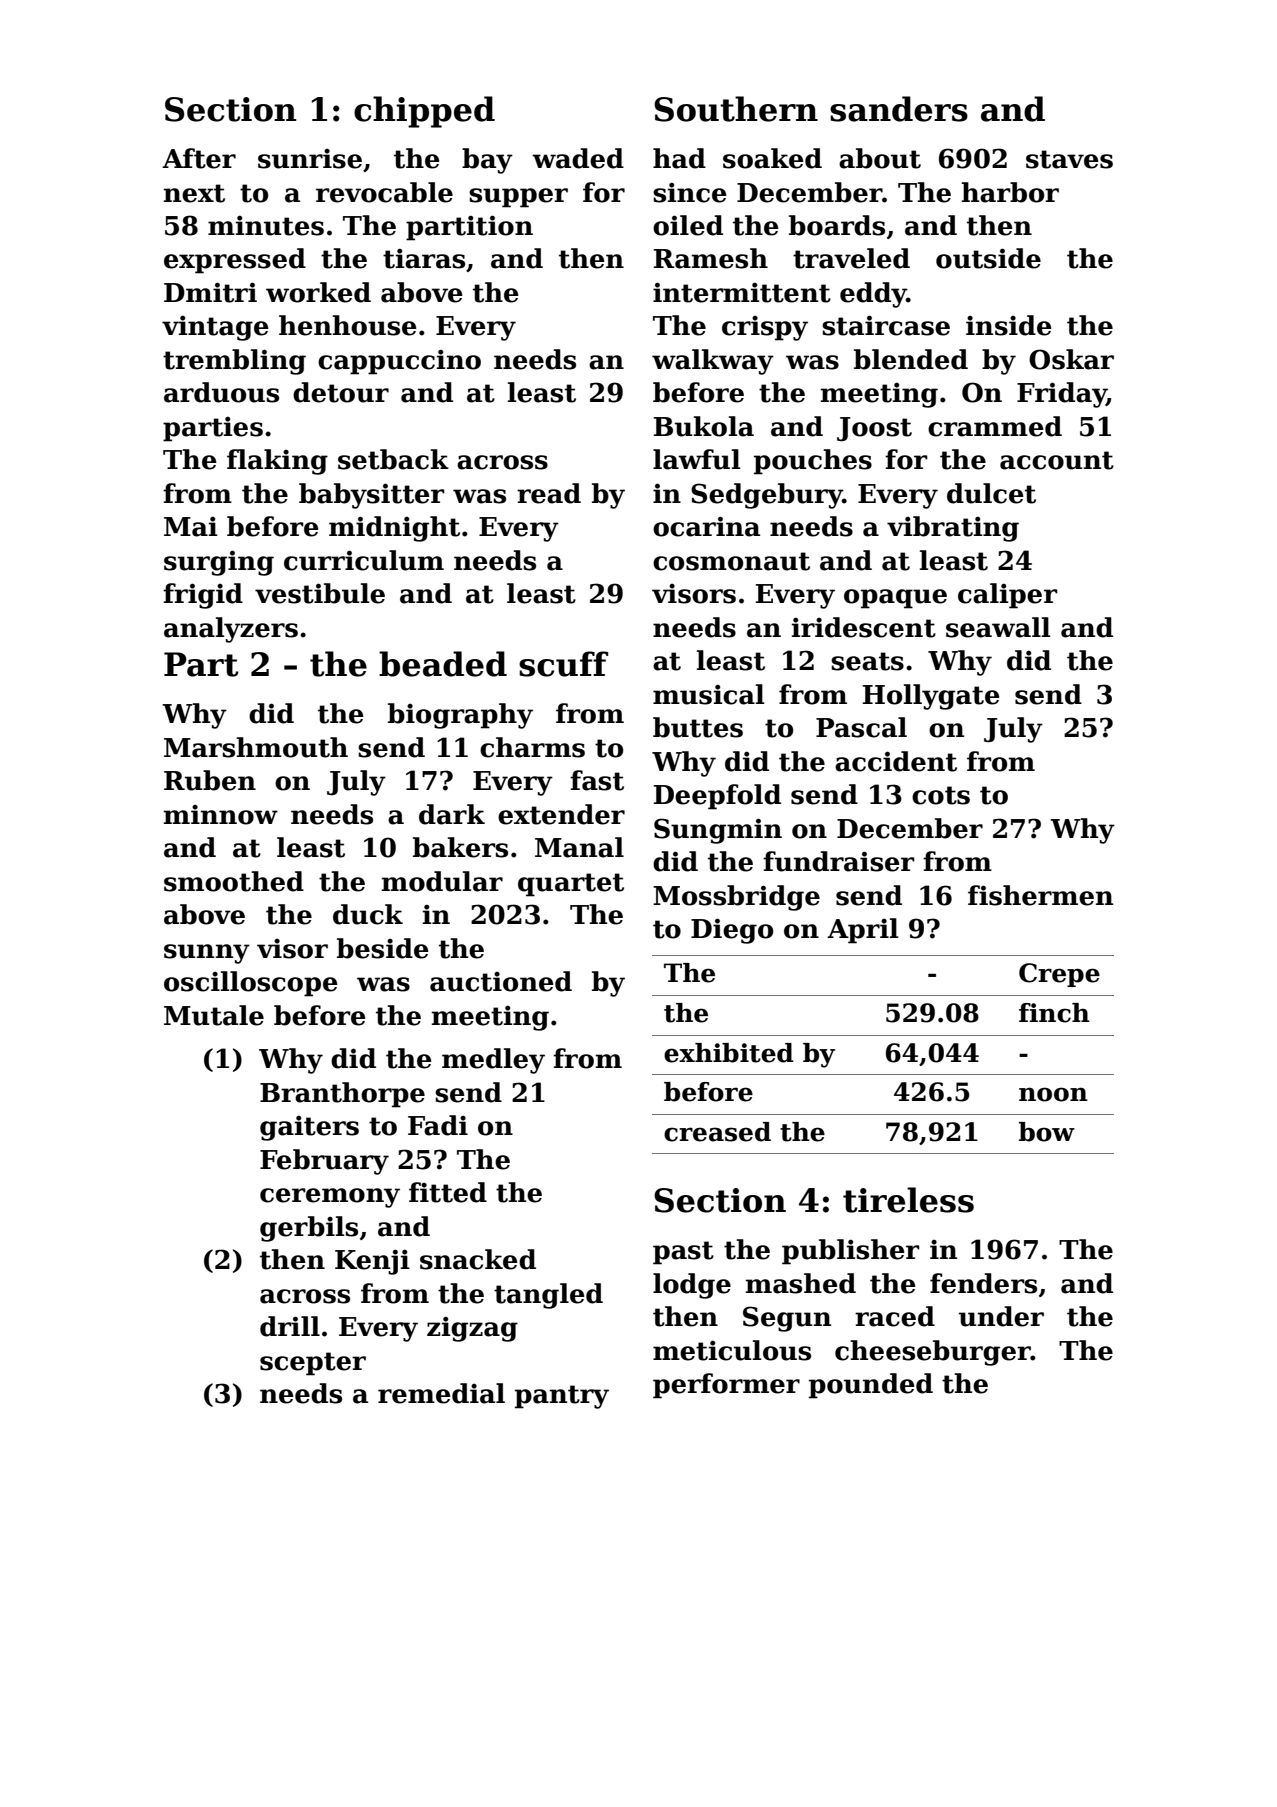 Image resolution: width=1277 pixels, height=1807 pixels. What do you see at coordinates (896, 761) in the screenshot?
I see `accident` at bounding box center [896, 761].
